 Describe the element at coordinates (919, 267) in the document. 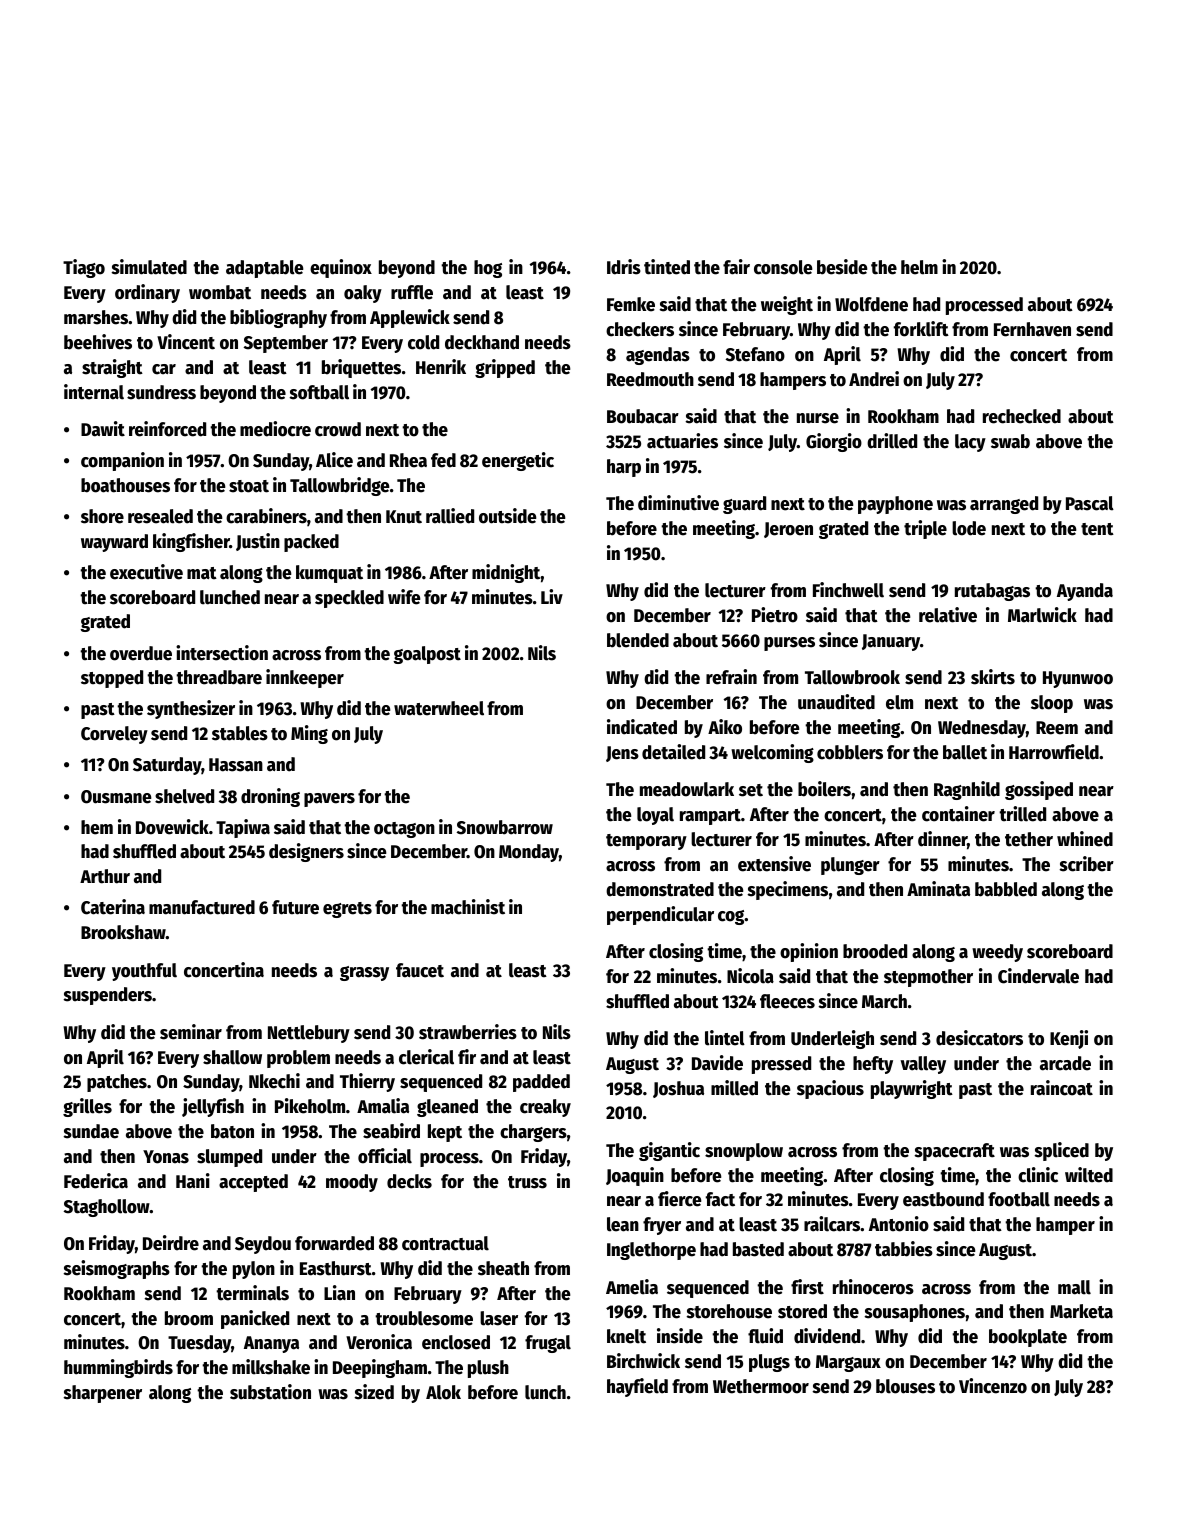

I see `helm` at that location.
